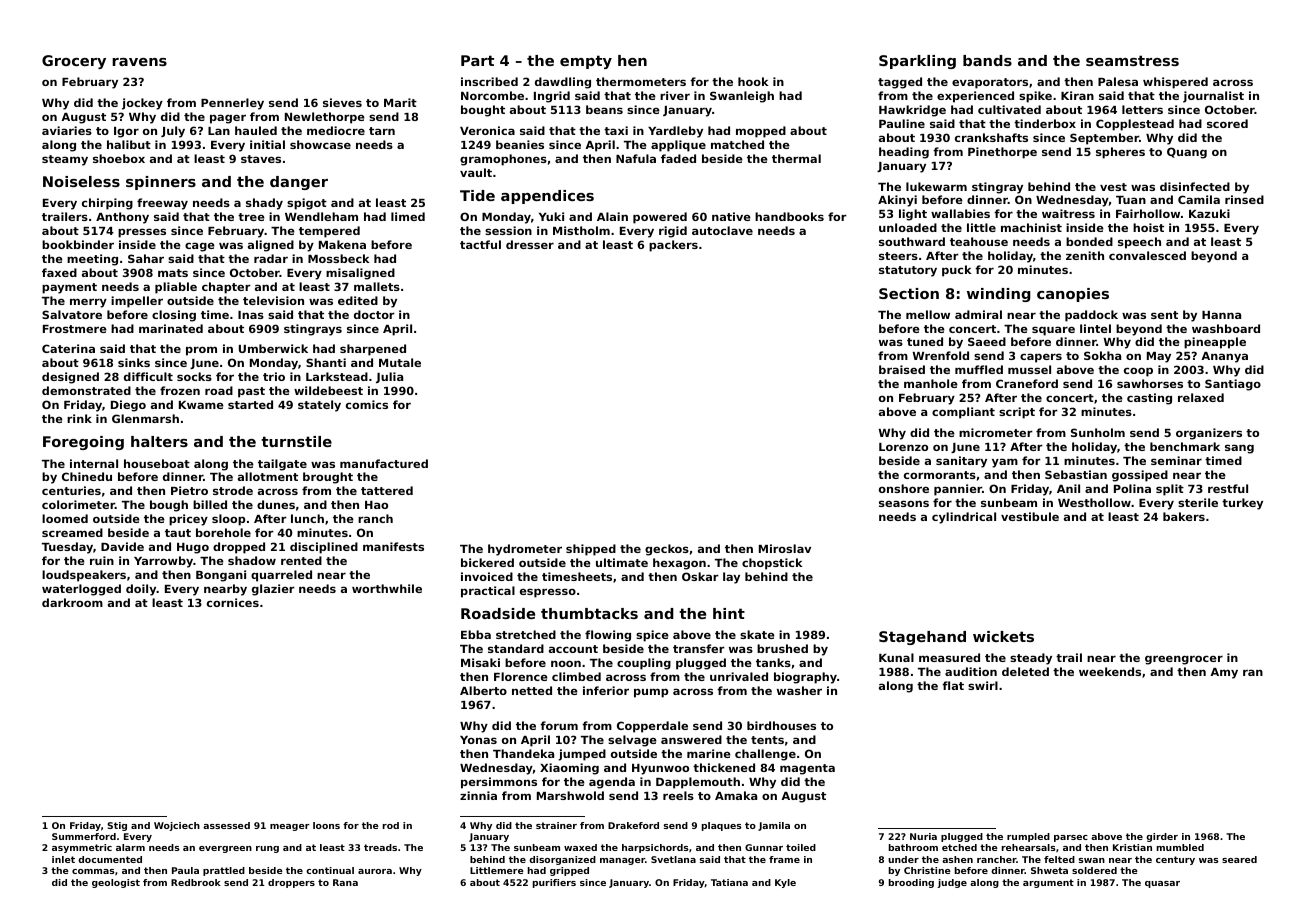 This screenshot has height=924, width=1308. I want to click on seamstress, so click(1132, 60).
